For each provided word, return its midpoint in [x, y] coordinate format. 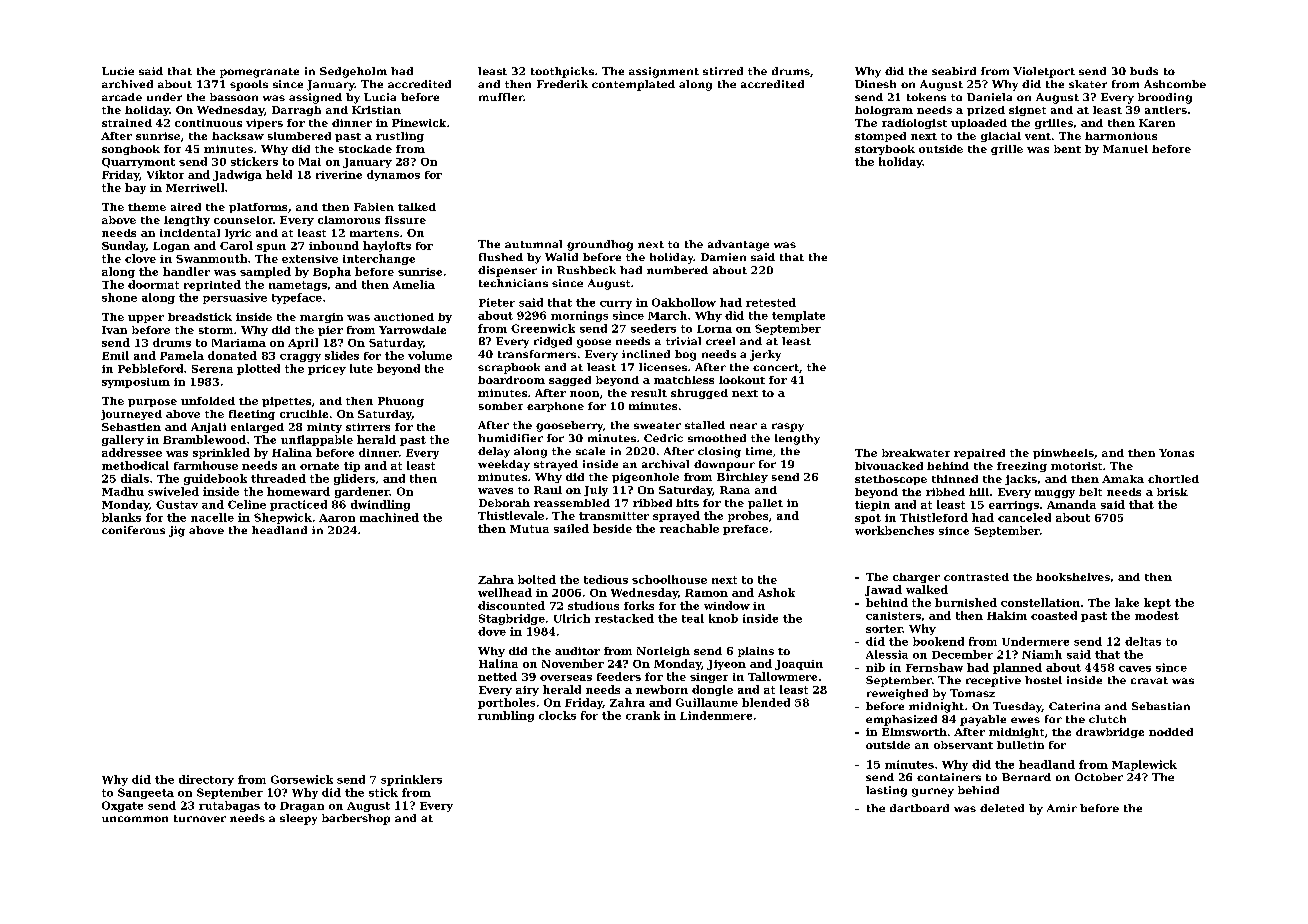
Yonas [1176, 453]
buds [1144, 71]
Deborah [504, 503]
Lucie [118, 71]
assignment [664, 72]
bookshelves [1073, 577]
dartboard [919, 808]
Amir [1062, 808]
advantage [738, 245]
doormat [153, 284]
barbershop [356, 819]
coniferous [133, 530]
